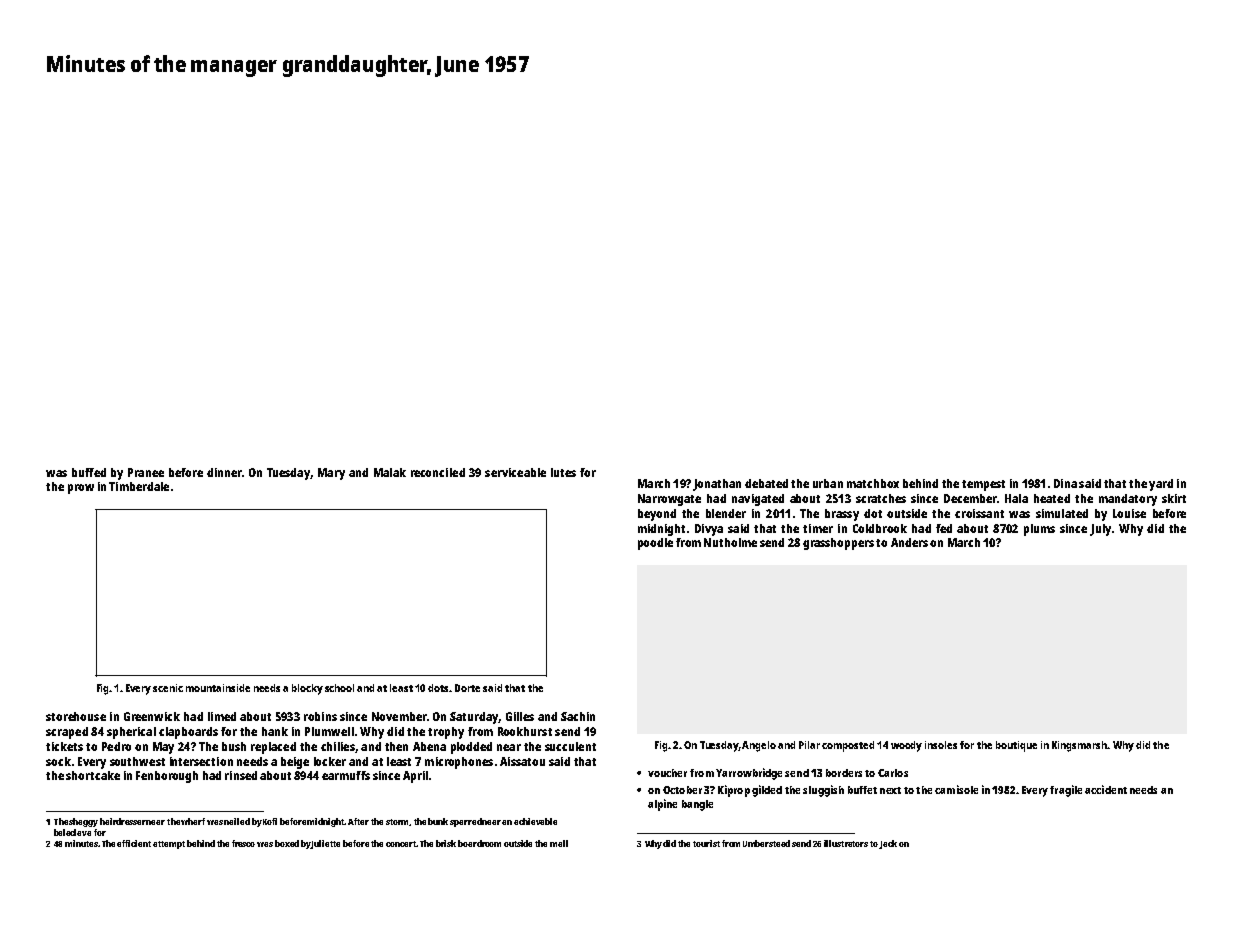 This page has height=952, width=1233. I want to click on Juliette, so click(325, 844).
